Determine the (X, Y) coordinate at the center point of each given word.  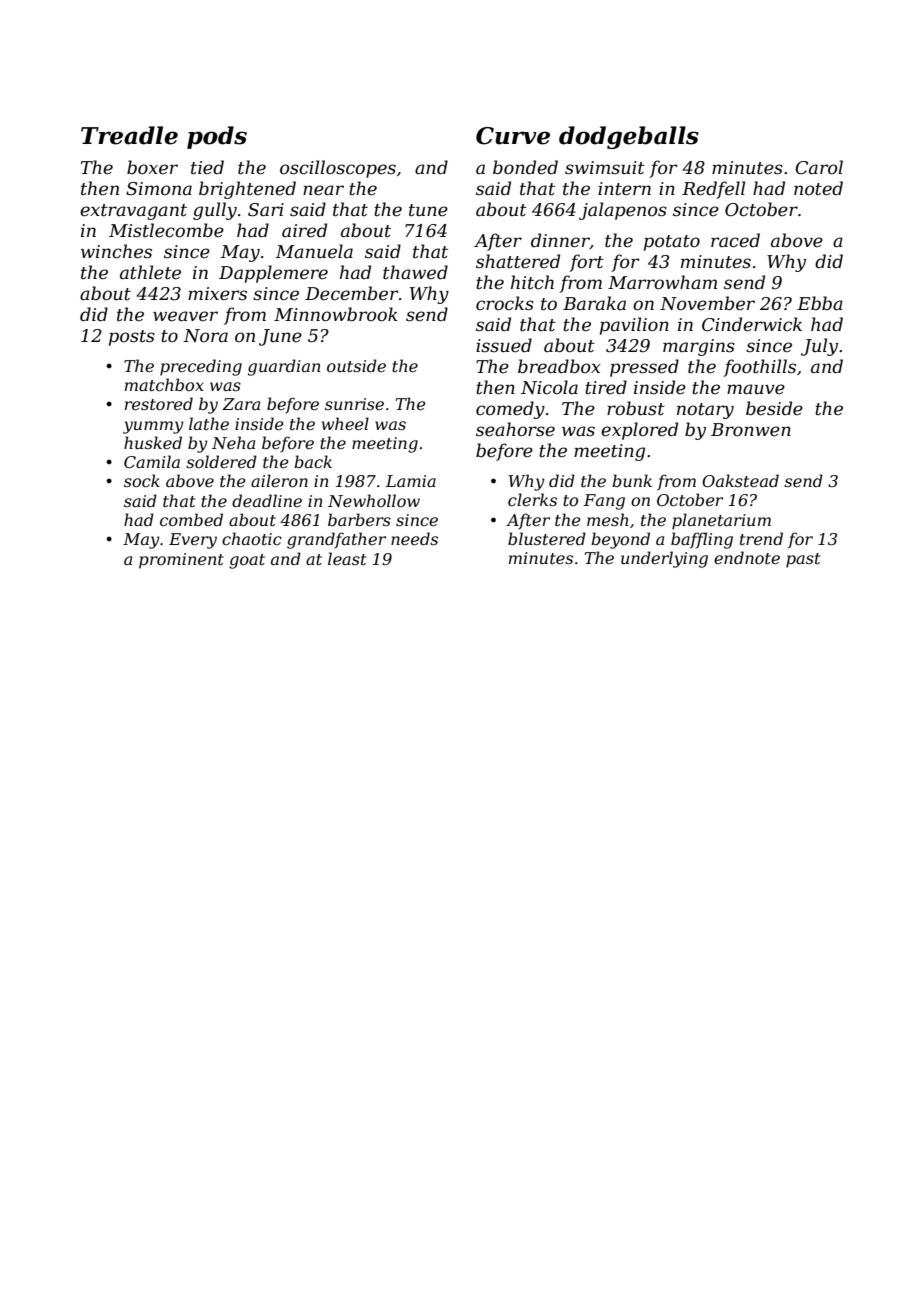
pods (217, 137)
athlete (150, 272)
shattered (518, 261)
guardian (284, 367)
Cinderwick (752, 324)
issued (504, 345)
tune (428, 210)
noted (818, 188)
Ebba (820, 303)
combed (191, 519)
